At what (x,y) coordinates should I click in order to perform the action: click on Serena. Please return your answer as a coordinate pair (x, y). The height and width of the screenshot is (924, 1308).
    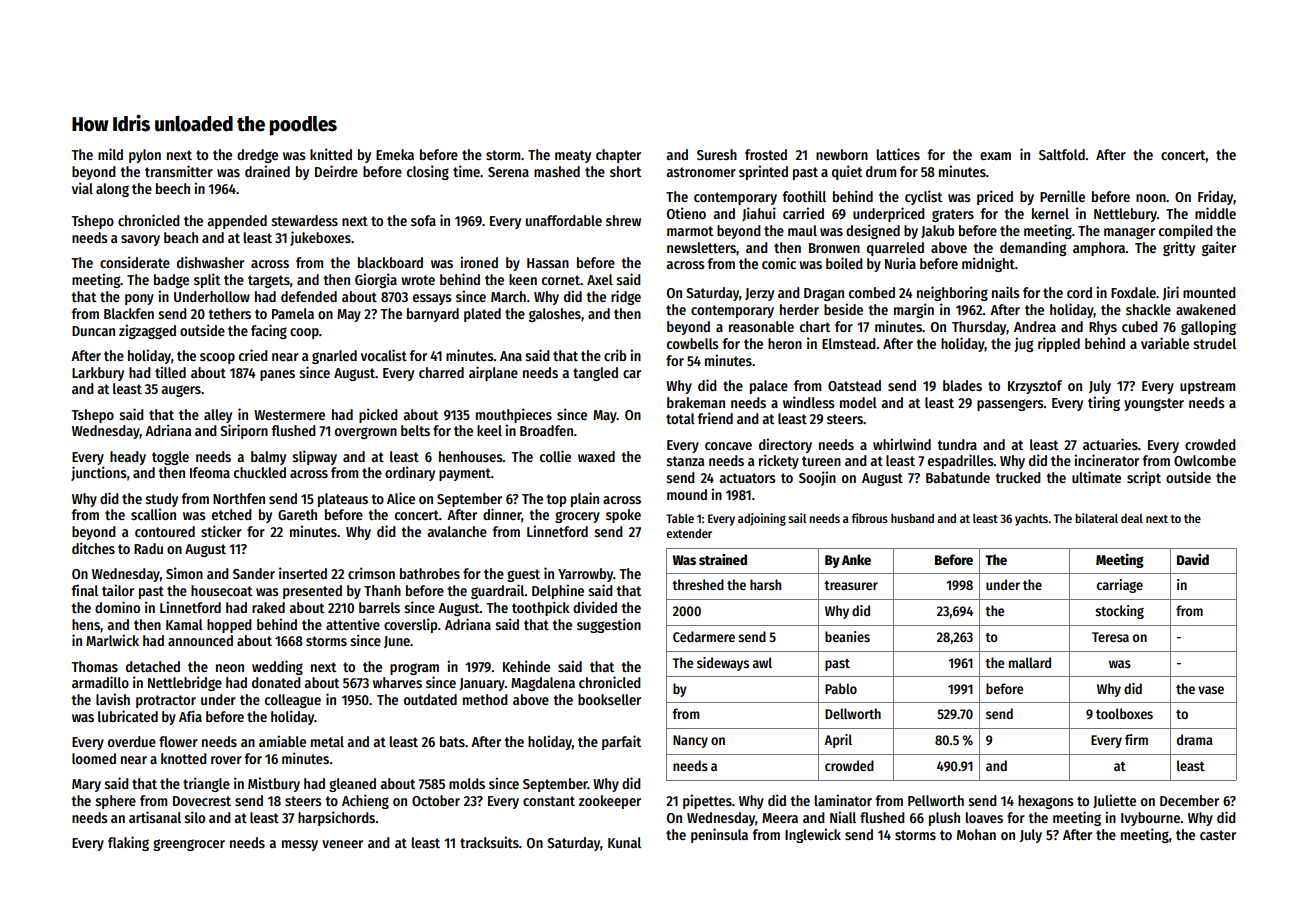
    Looking at the image, I should click on (508, 172).
